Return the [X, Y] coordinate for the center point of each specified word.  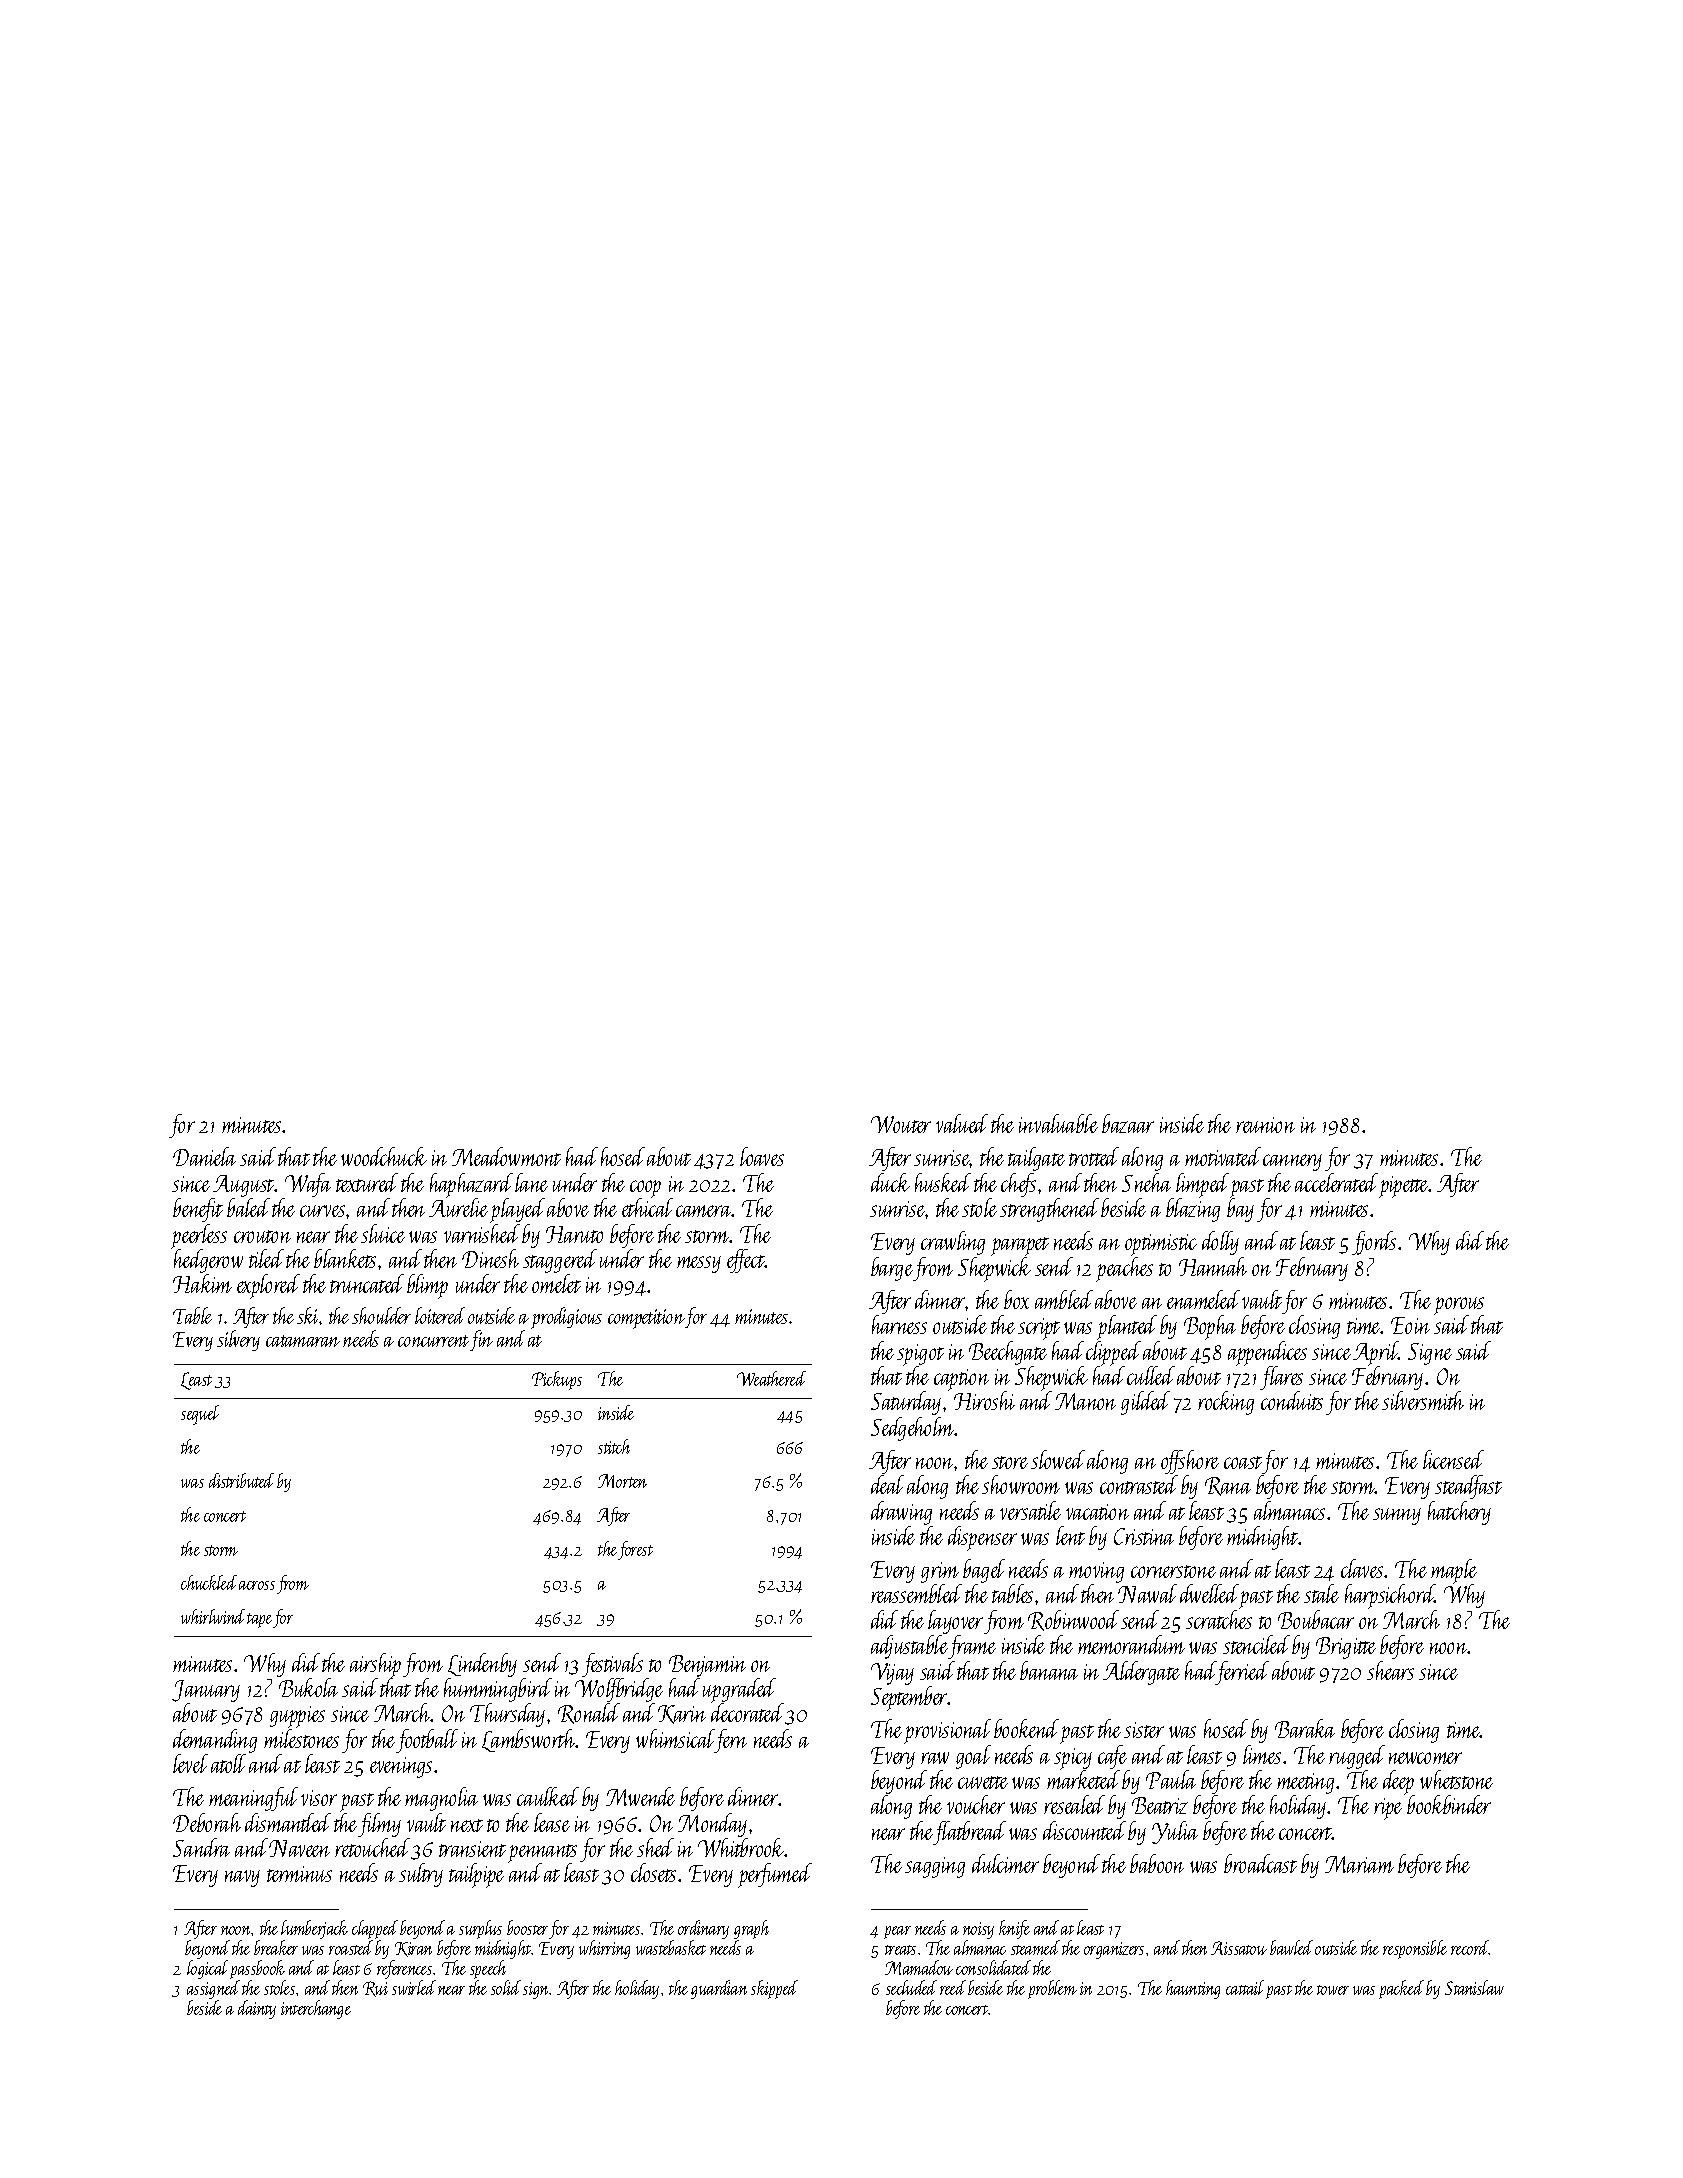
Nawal [1147, 1593]
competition [646, 1319]
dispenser [982, 1538]
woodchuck [384, 1156]
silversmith [1423, 1400]
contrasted [1139, 1484]
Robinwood [1073, 1620]
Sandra [201, 1847]
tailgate [1036, 1159]
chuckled [209, 1582]
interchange [316, 2009]
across [257, 1585]
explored [268, 1286]
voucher [976, 1804]
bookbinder [1449, 1804]
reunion [1265, 1125]
